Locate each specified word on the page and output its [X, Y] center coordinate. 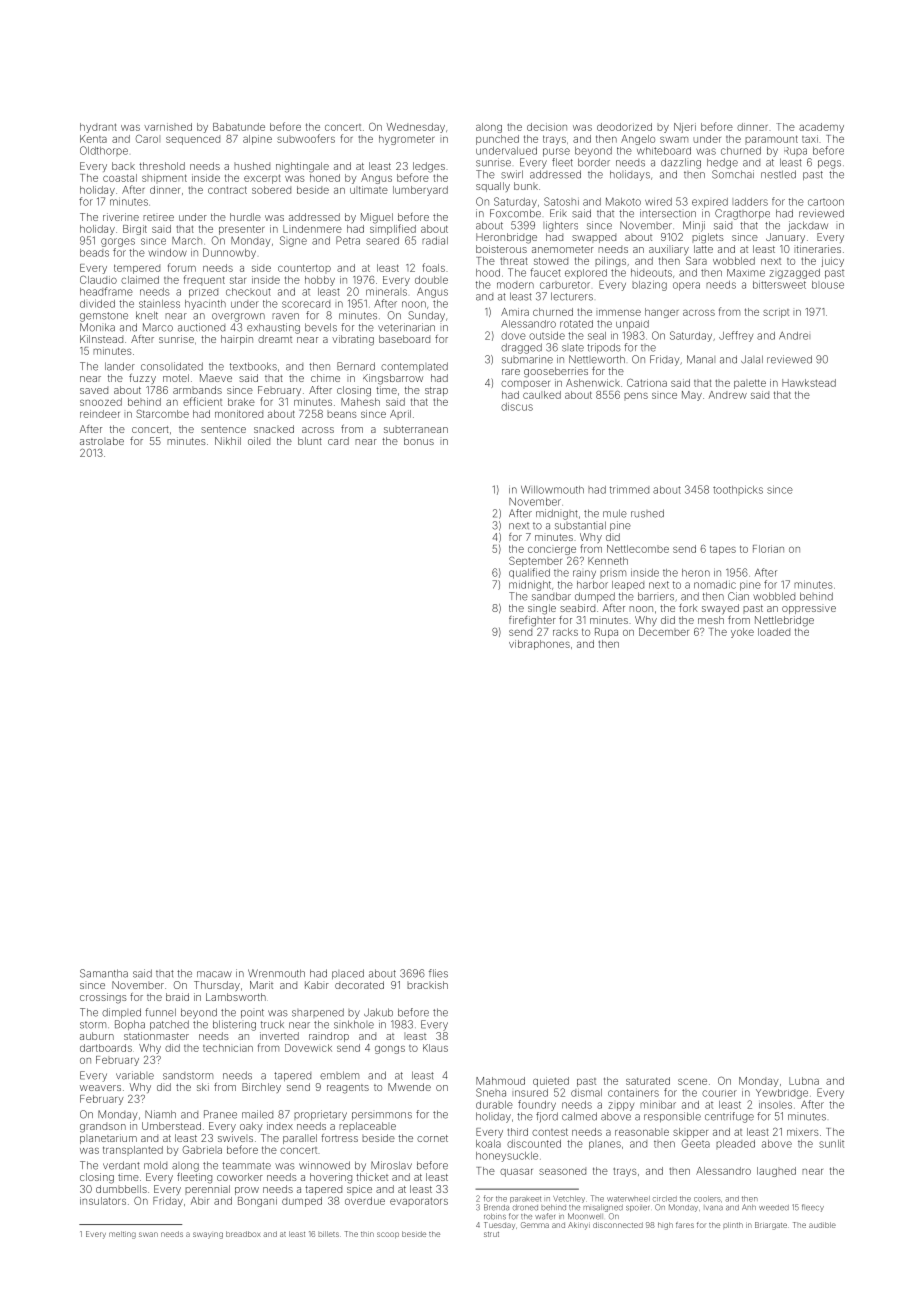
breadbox [243, 1234]
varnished [168, 127]
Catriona [647, 383]
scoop [388, 1235]
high [665, 1226]
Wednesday [416, 128]
